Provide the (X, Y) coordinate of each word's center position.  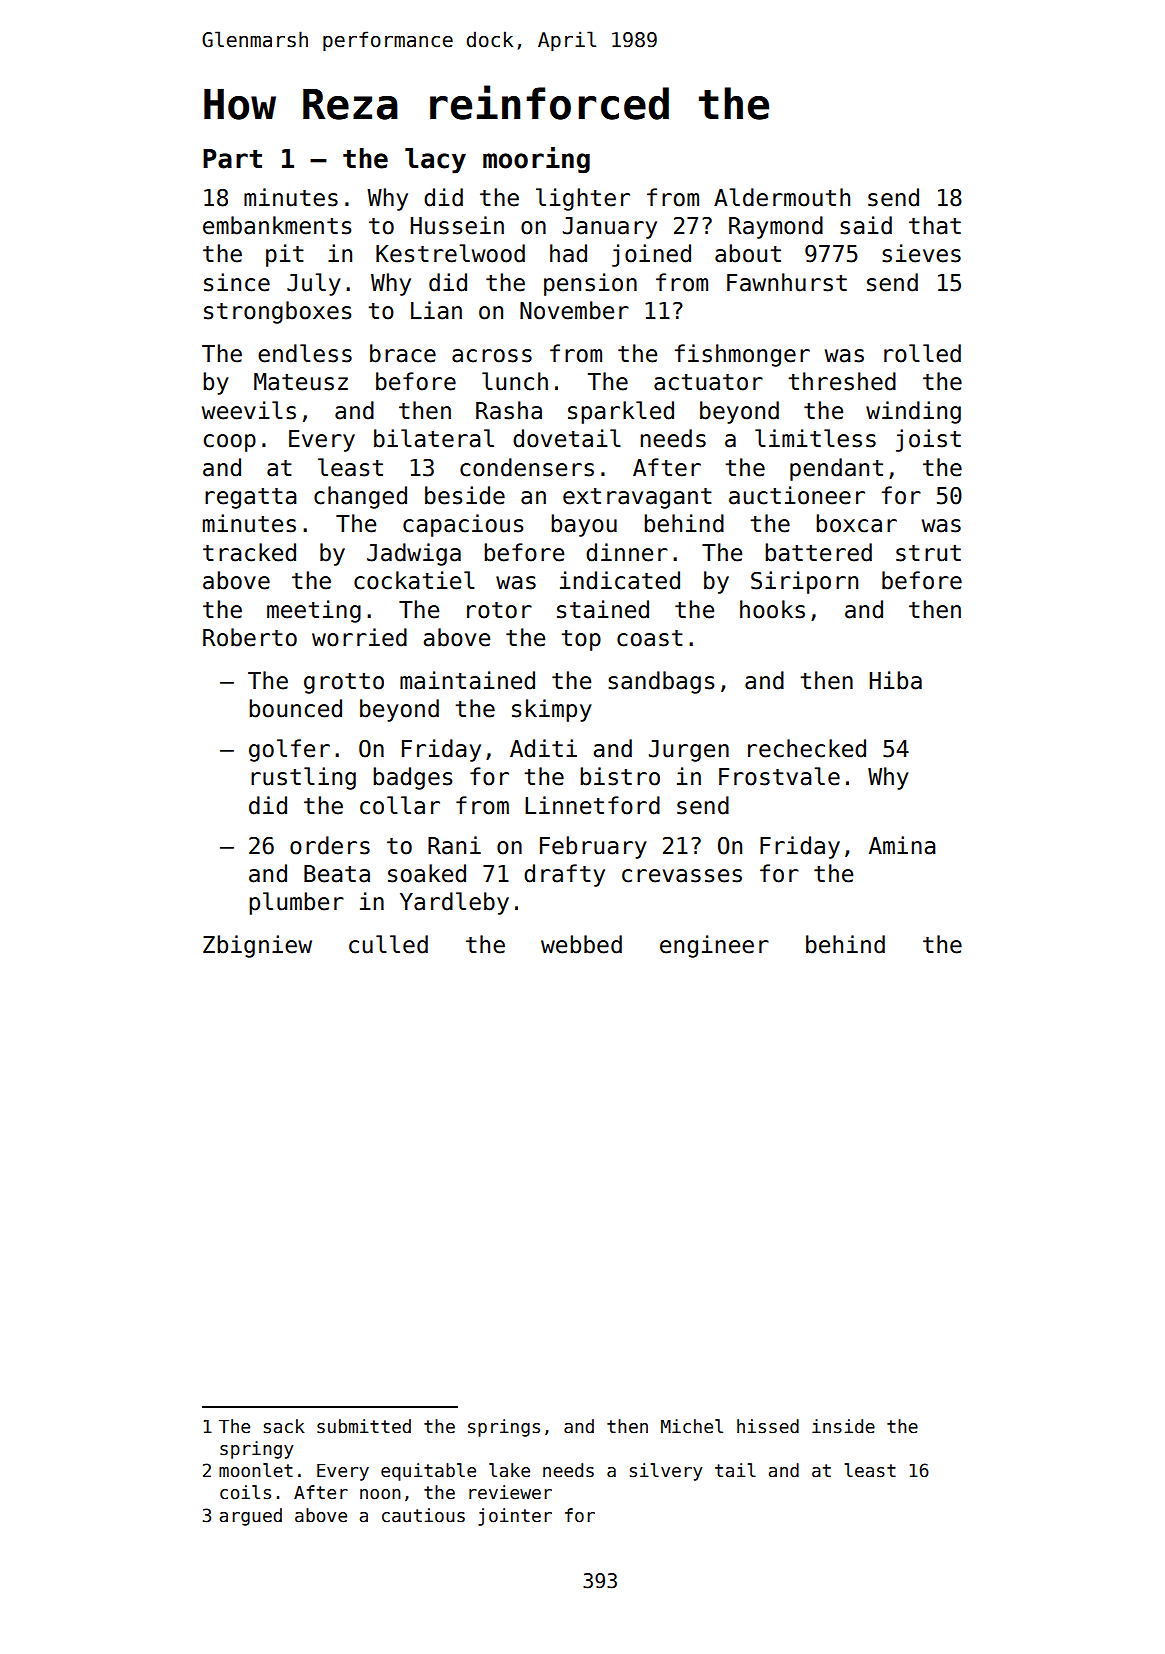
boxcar (856, 523)
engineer (714, 946)
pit (285, 255)
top (581, 640)
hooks (772, 609)
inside (843, 1426)
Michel (692, 1426)
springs (504, 1428)
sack (284, 1426)
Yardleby (454, 903)
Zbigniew (257, 946)
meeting (314, 611)
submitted (364, 1426)
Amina (902, 845)
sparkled (621, 412)
